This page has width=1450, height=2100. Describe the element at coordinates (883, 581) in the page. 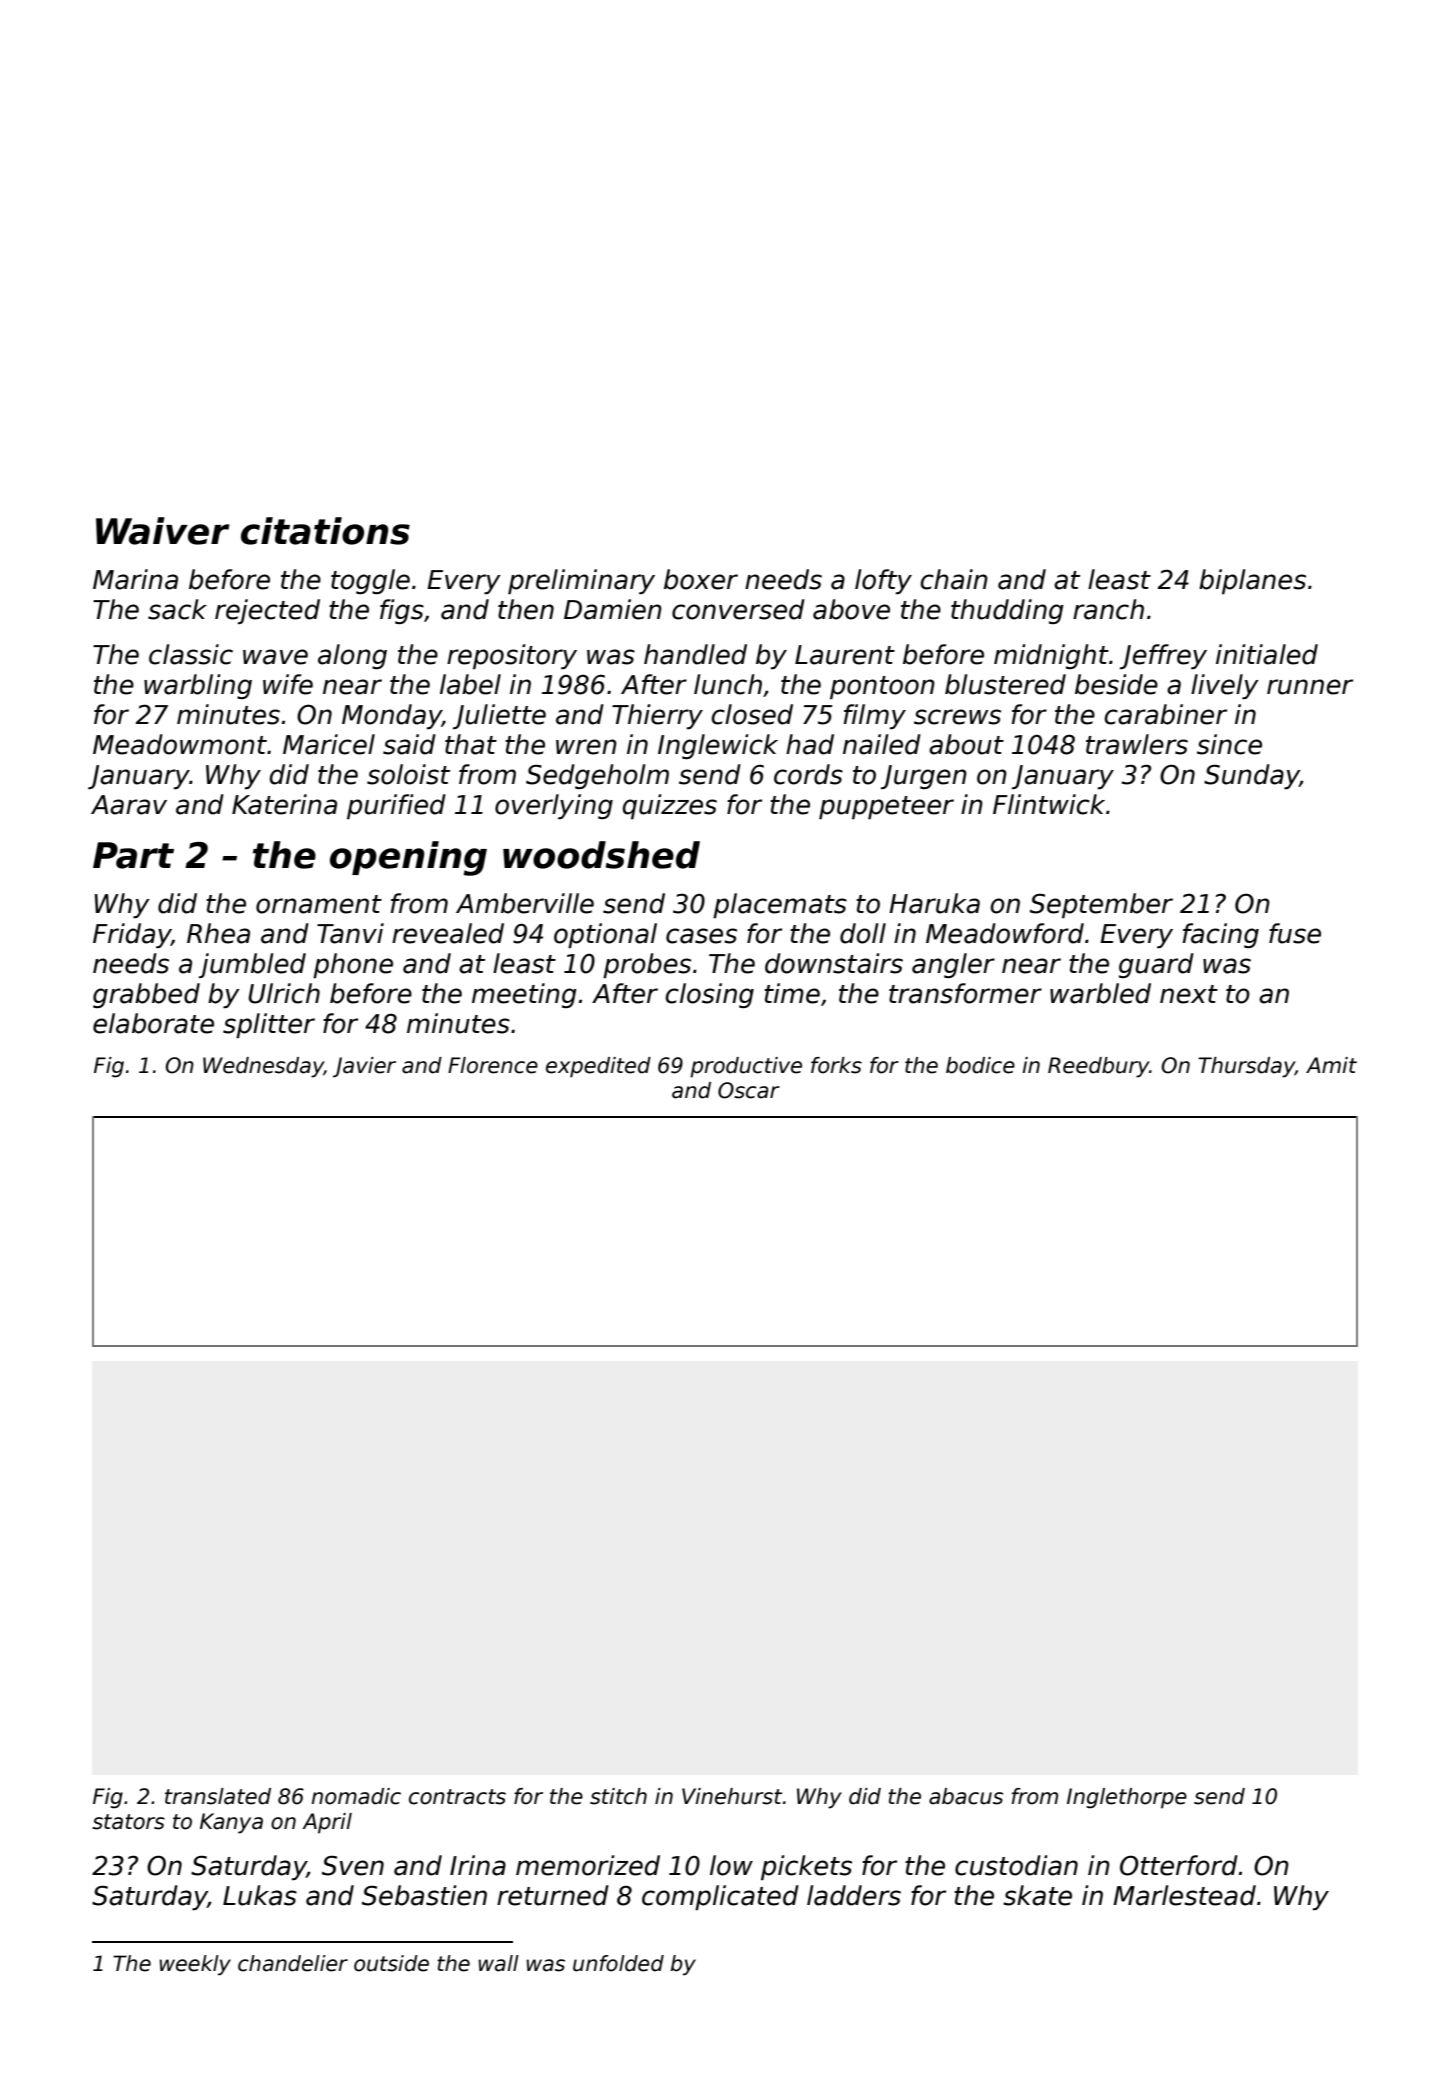

I see `lofty` at that location.
